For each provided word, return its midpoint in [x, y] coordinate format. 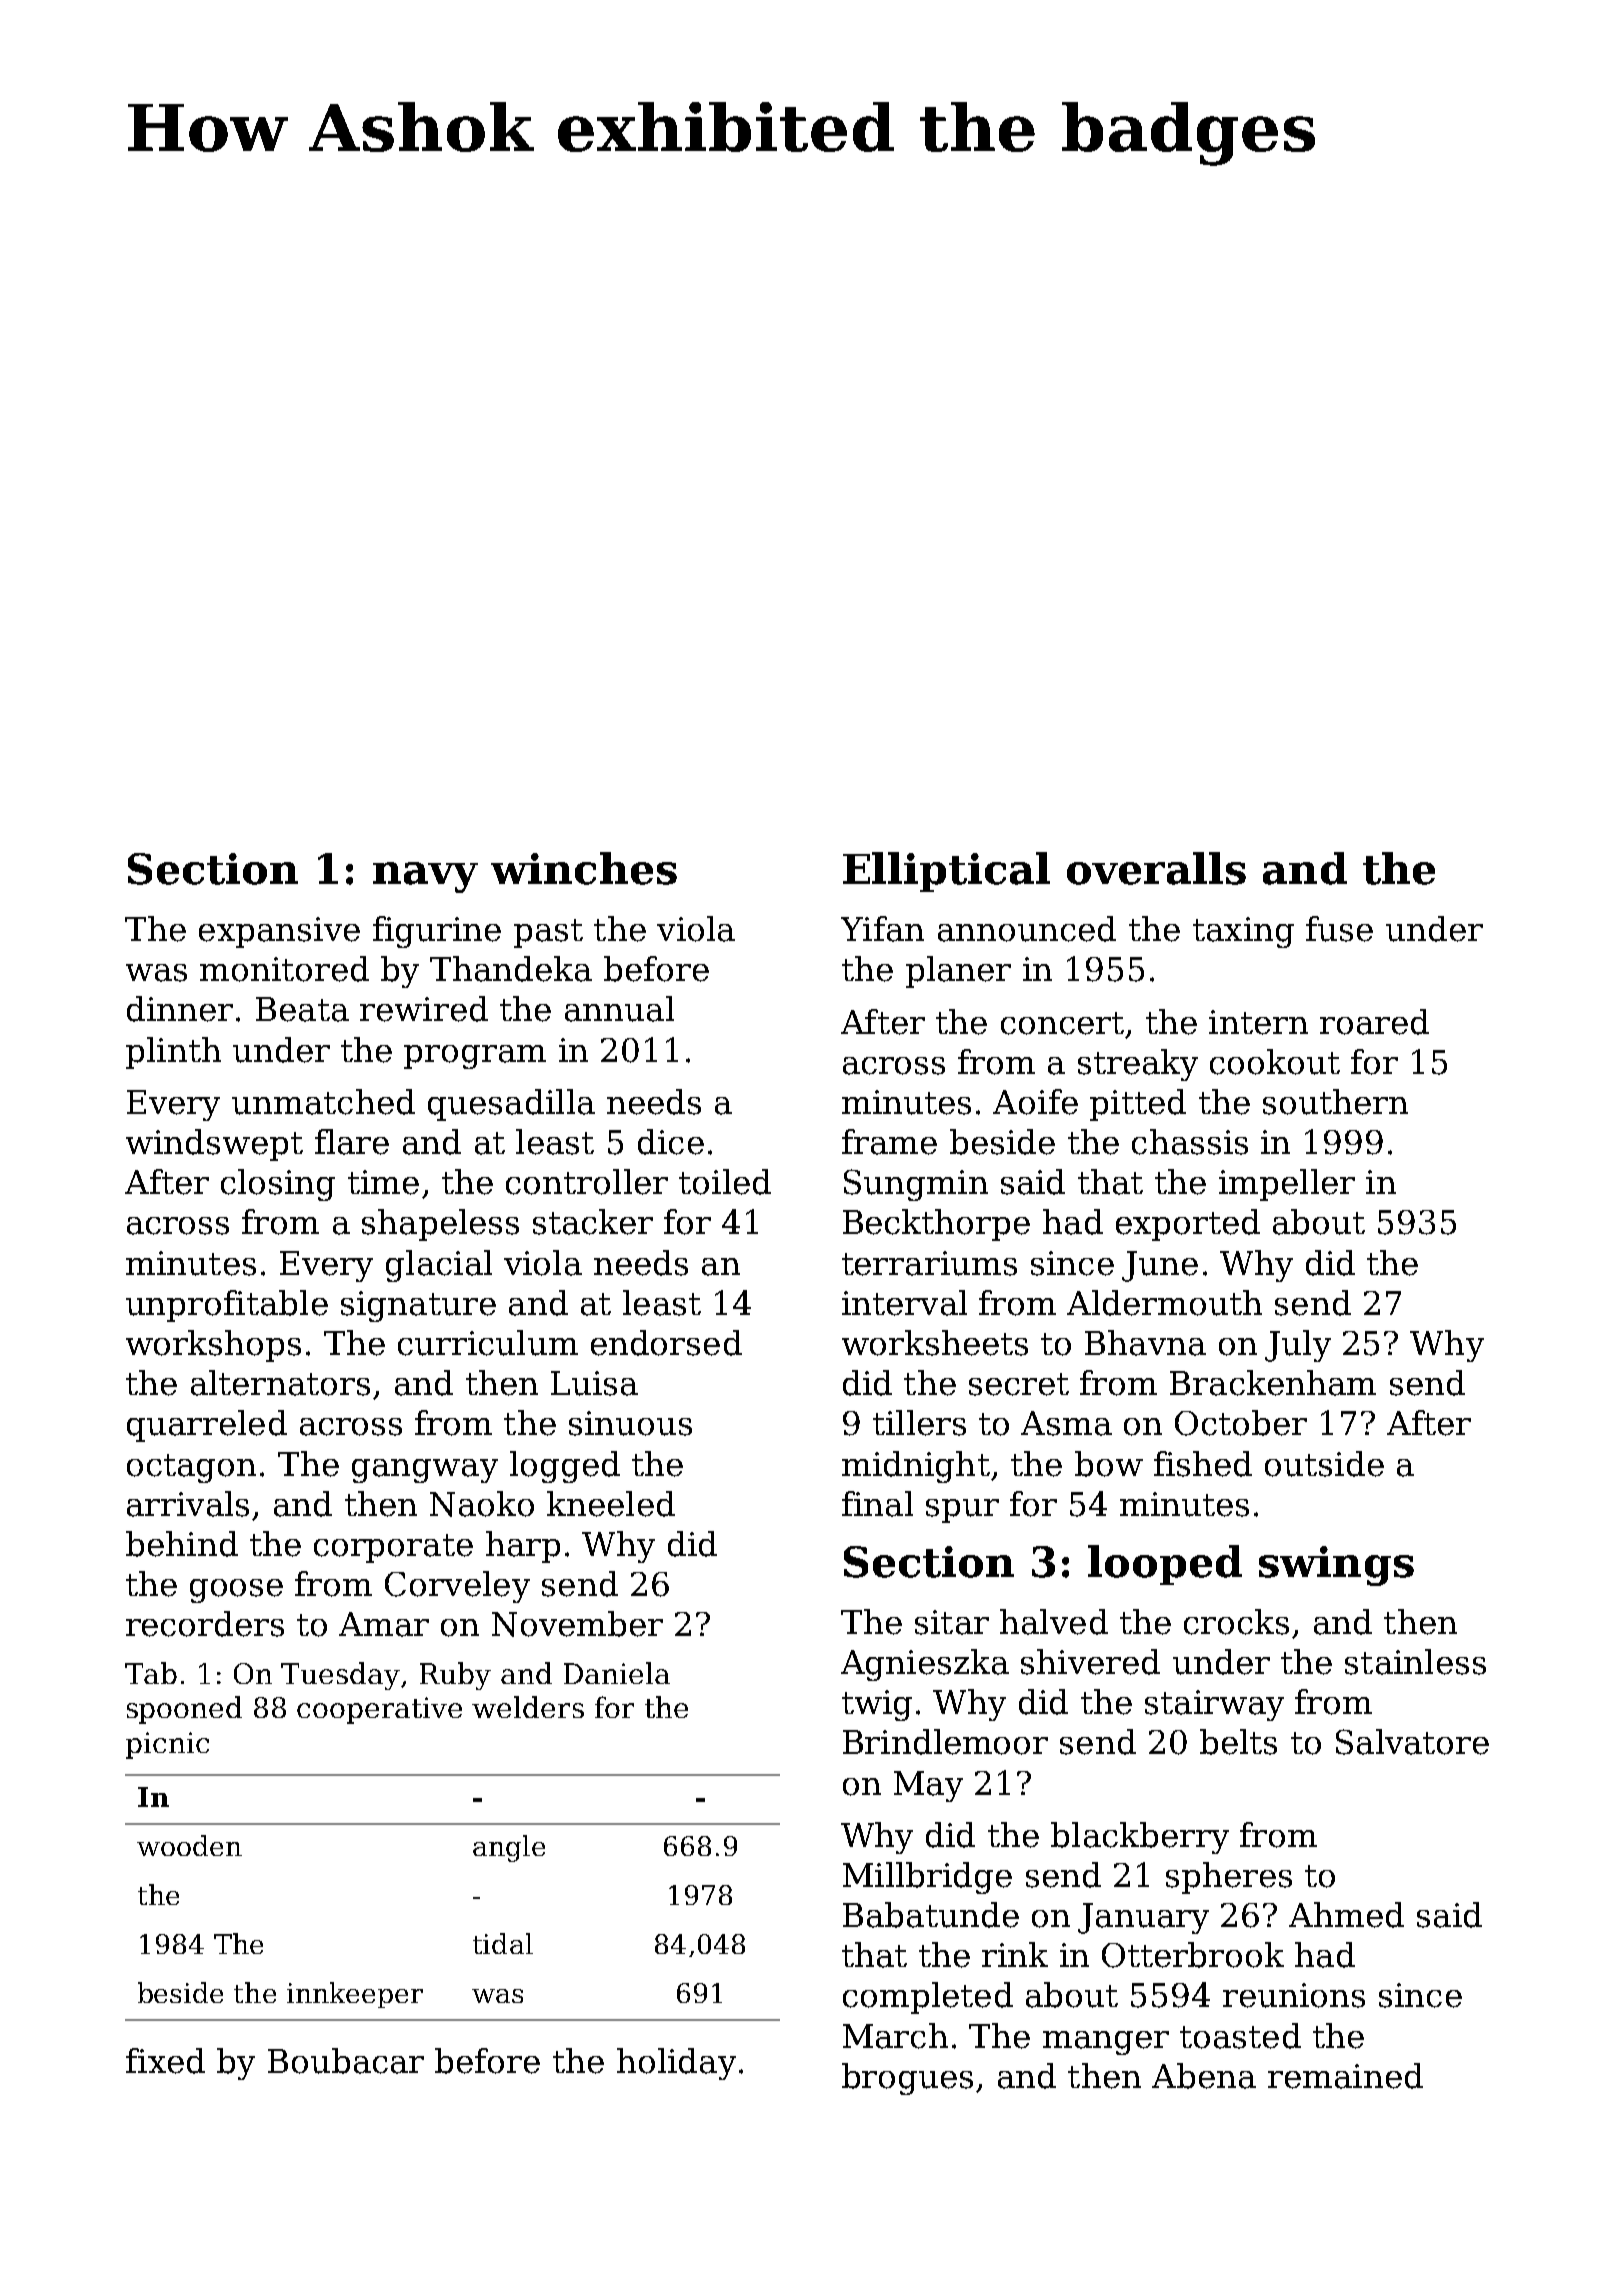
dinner [180, 1009]
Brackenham [1273, 1383]
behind [182, 1544]
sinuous [630, 1423]
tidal [503, 1943]
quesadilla [511, 1105]
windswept [214, 1145]
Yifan [882, 929]
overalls [1156, 868]
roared [1374, 1022]
